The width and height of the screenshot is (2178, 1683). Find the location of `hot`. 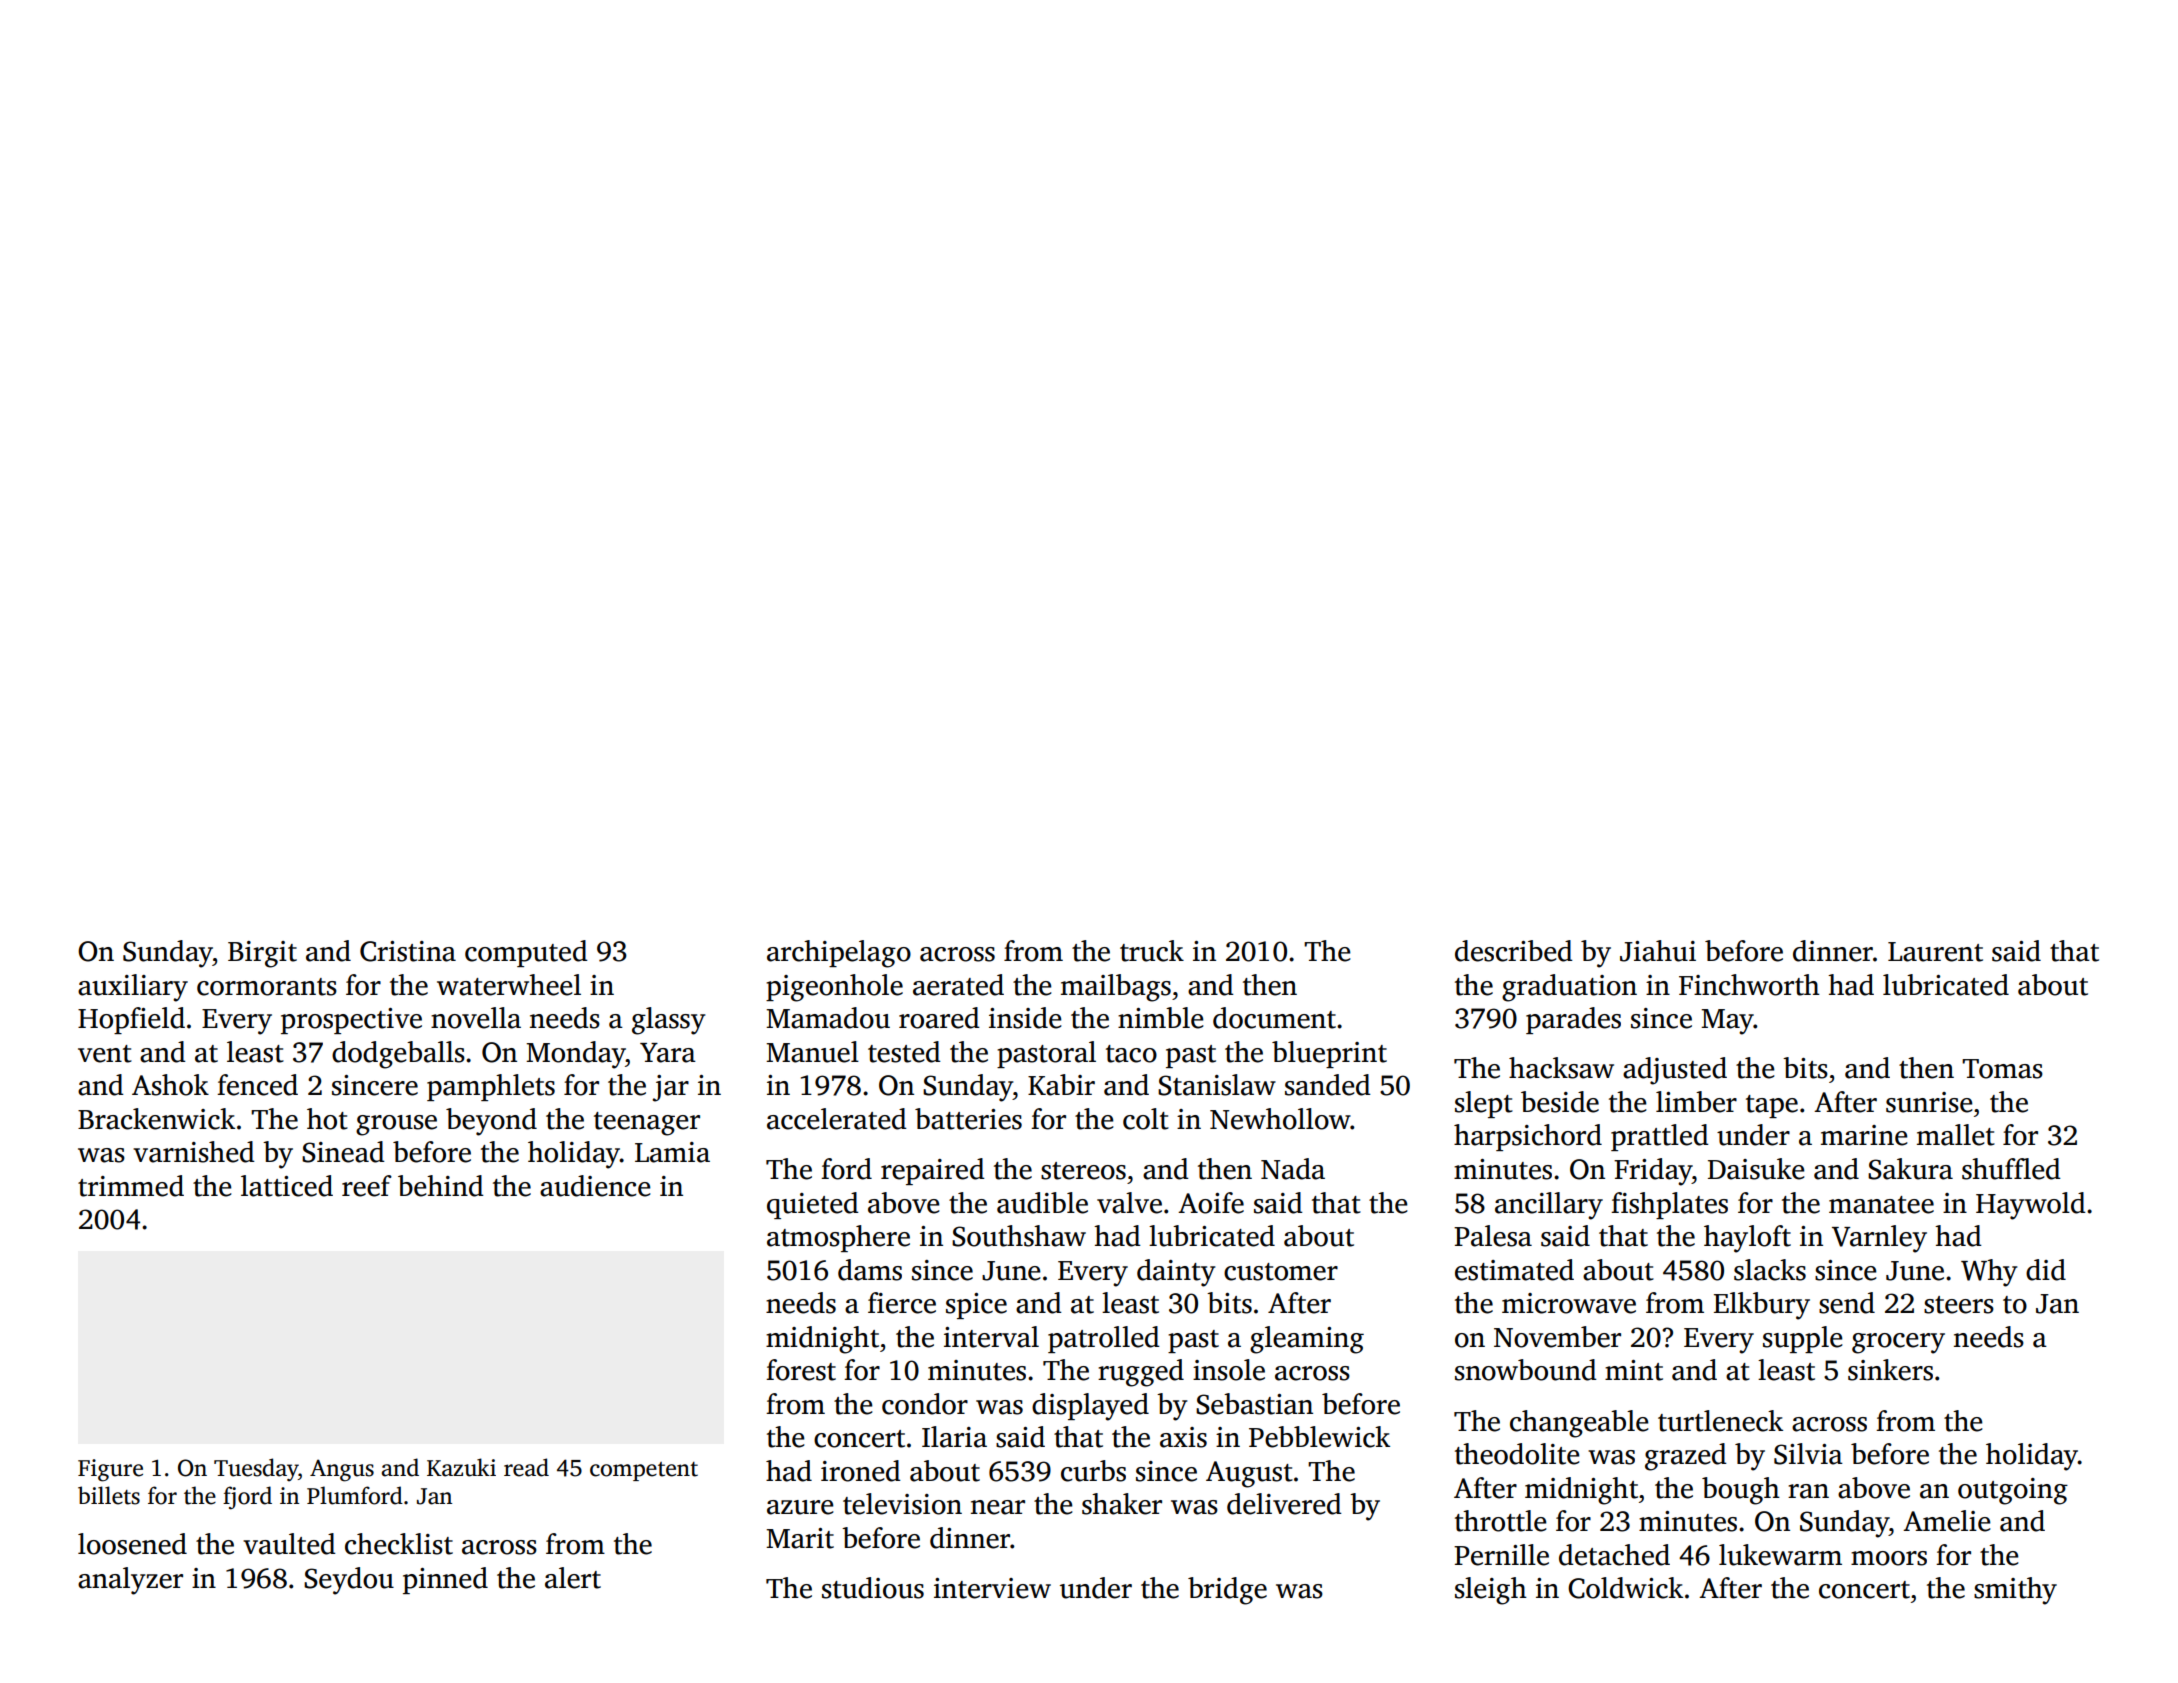

hot is located at coordinates (327, 1119).
